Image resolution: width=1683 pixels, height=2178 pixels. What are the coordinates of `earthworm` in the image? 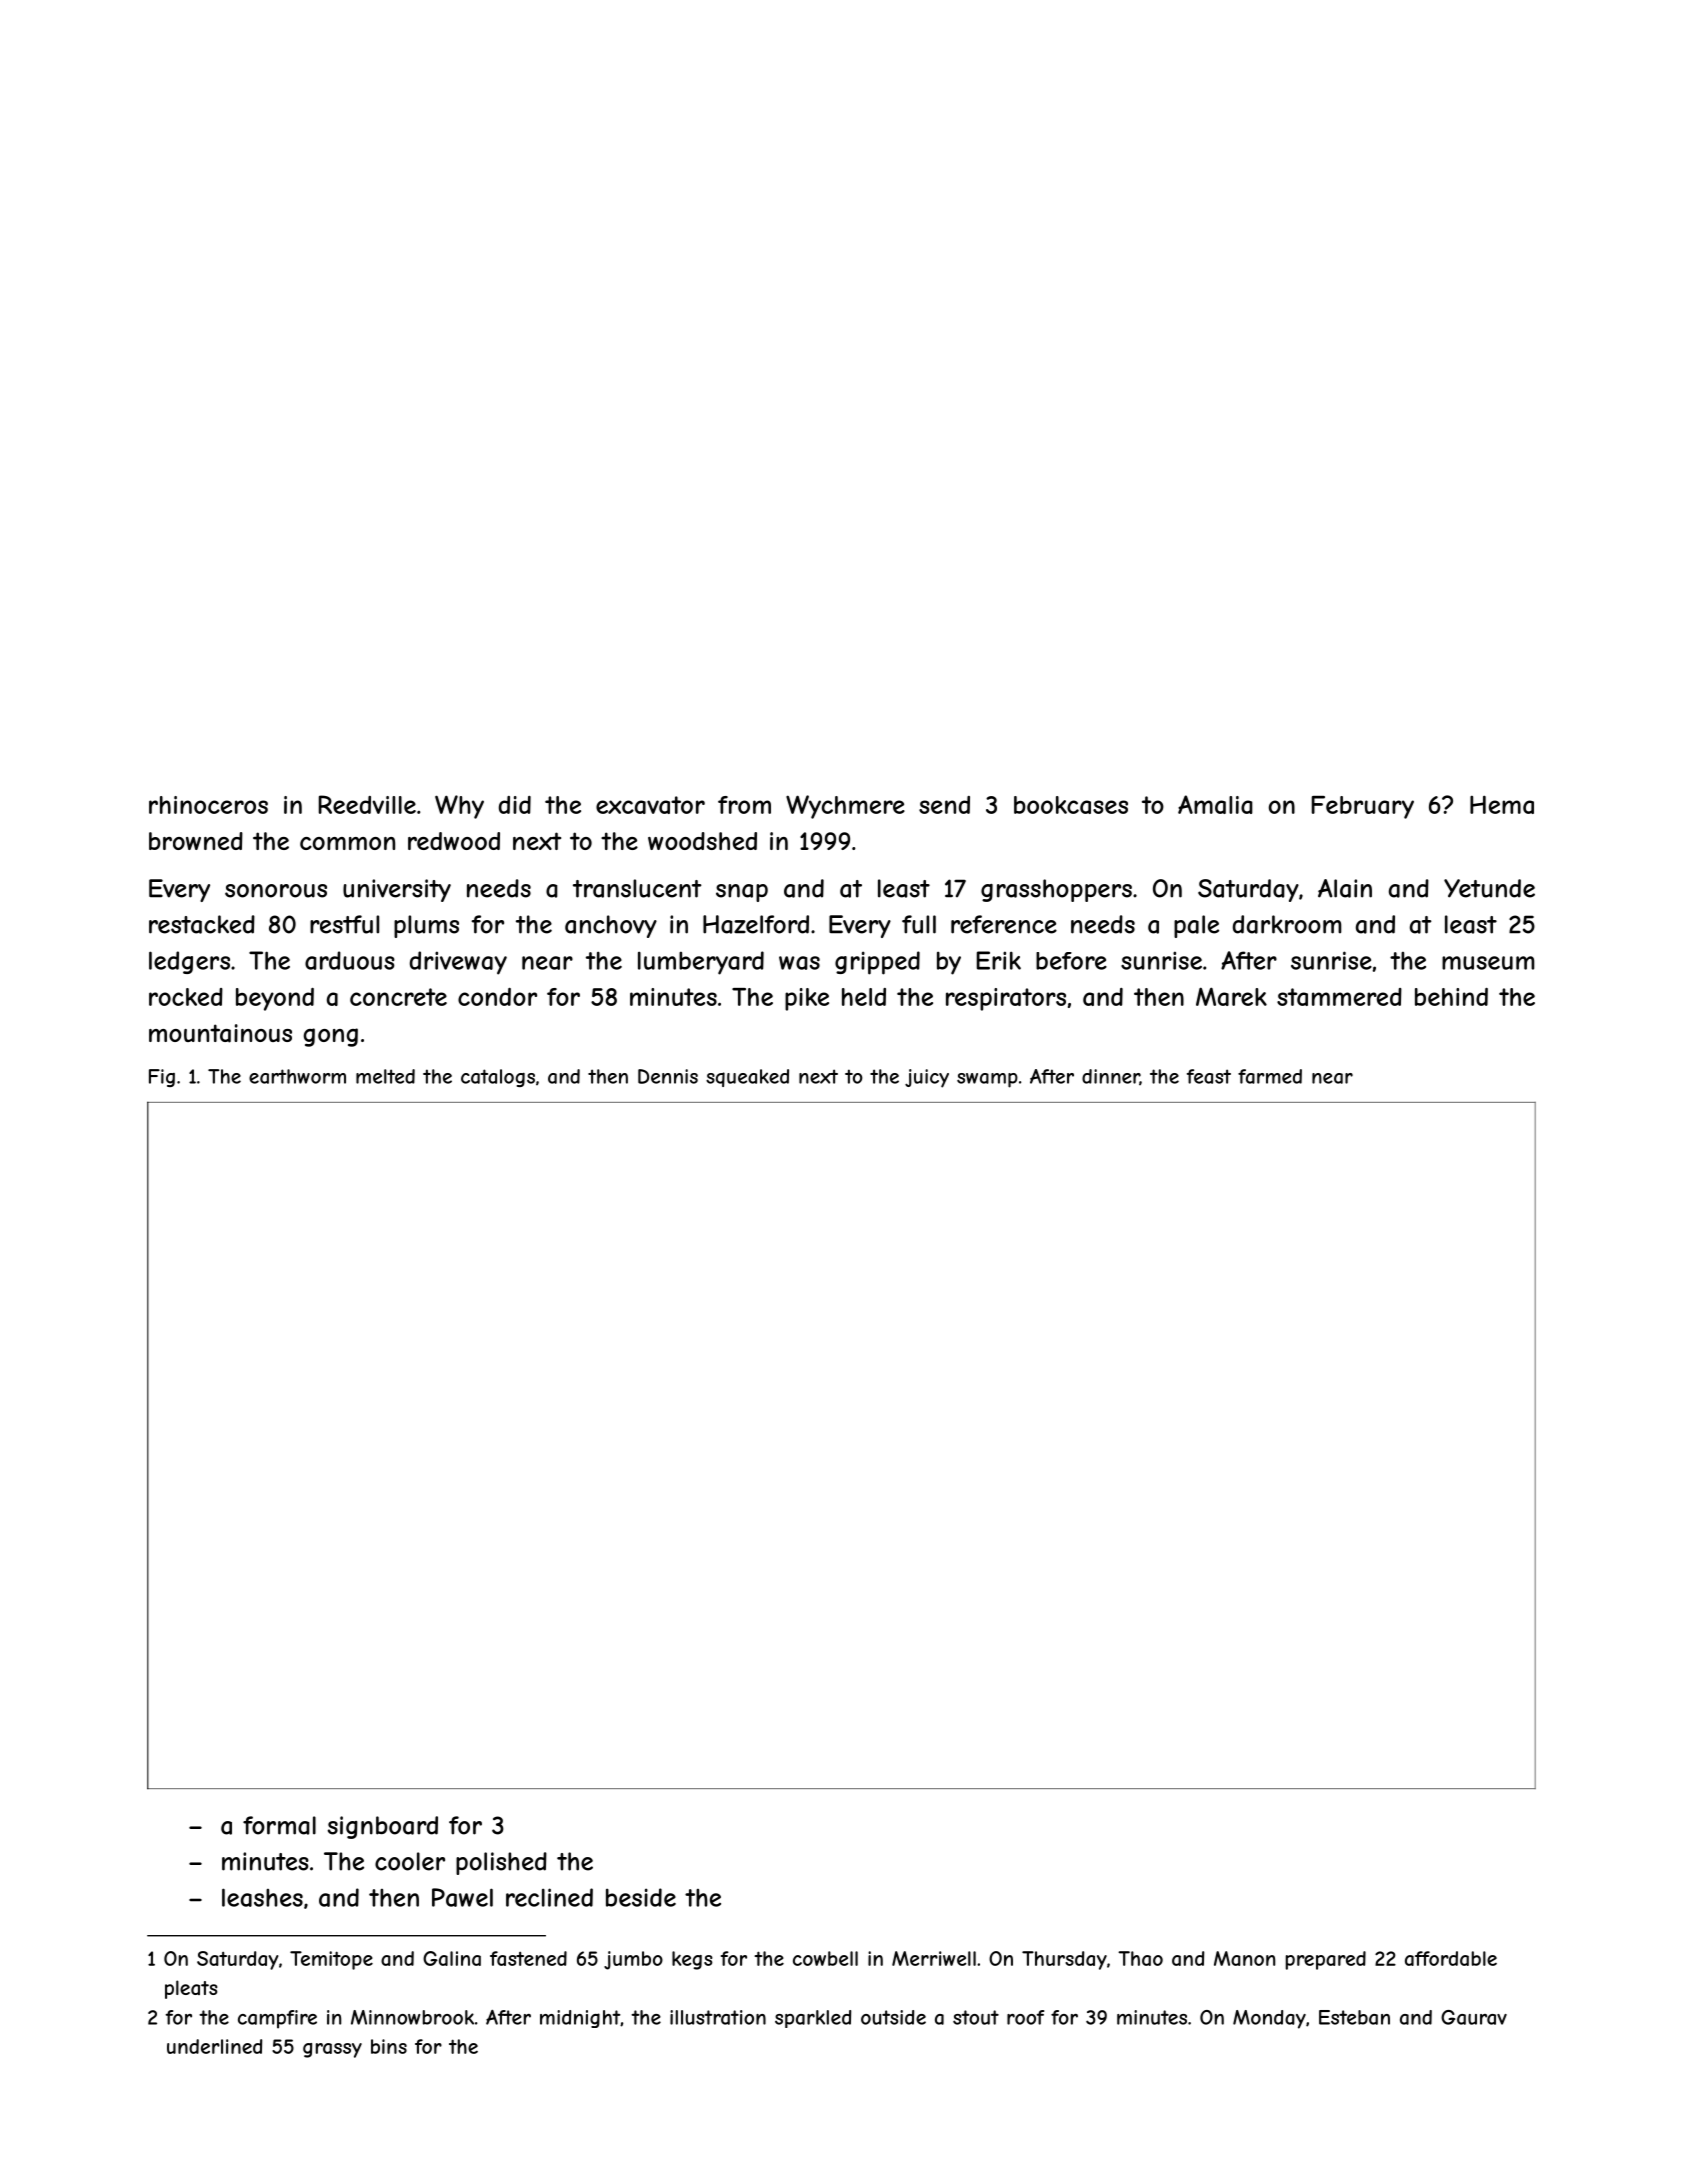 It's located at (297, 1076).
